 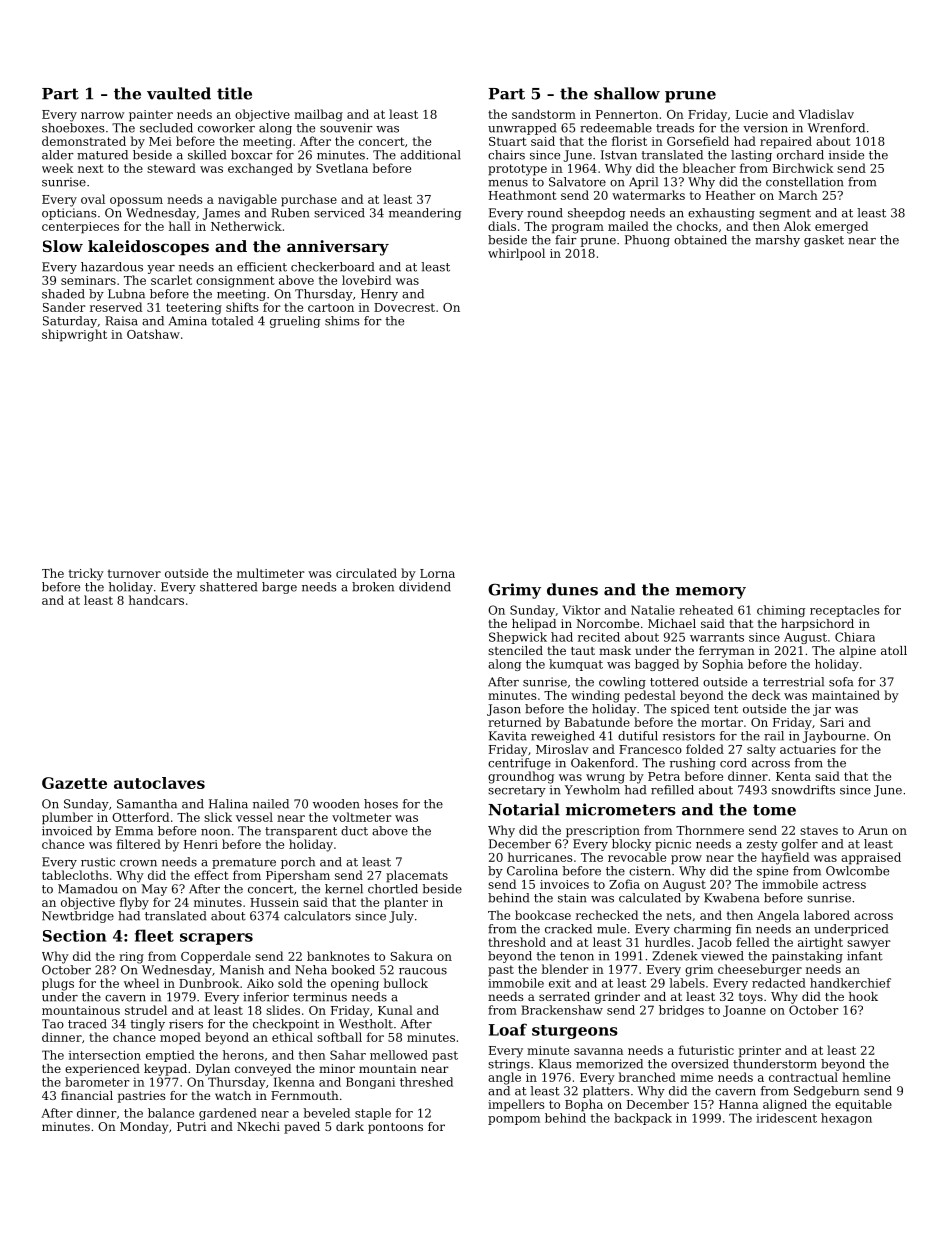 What do you see at coordinates (706, 610) in the screenshot?
I see `reheated` at bounding box center [706, 610].
